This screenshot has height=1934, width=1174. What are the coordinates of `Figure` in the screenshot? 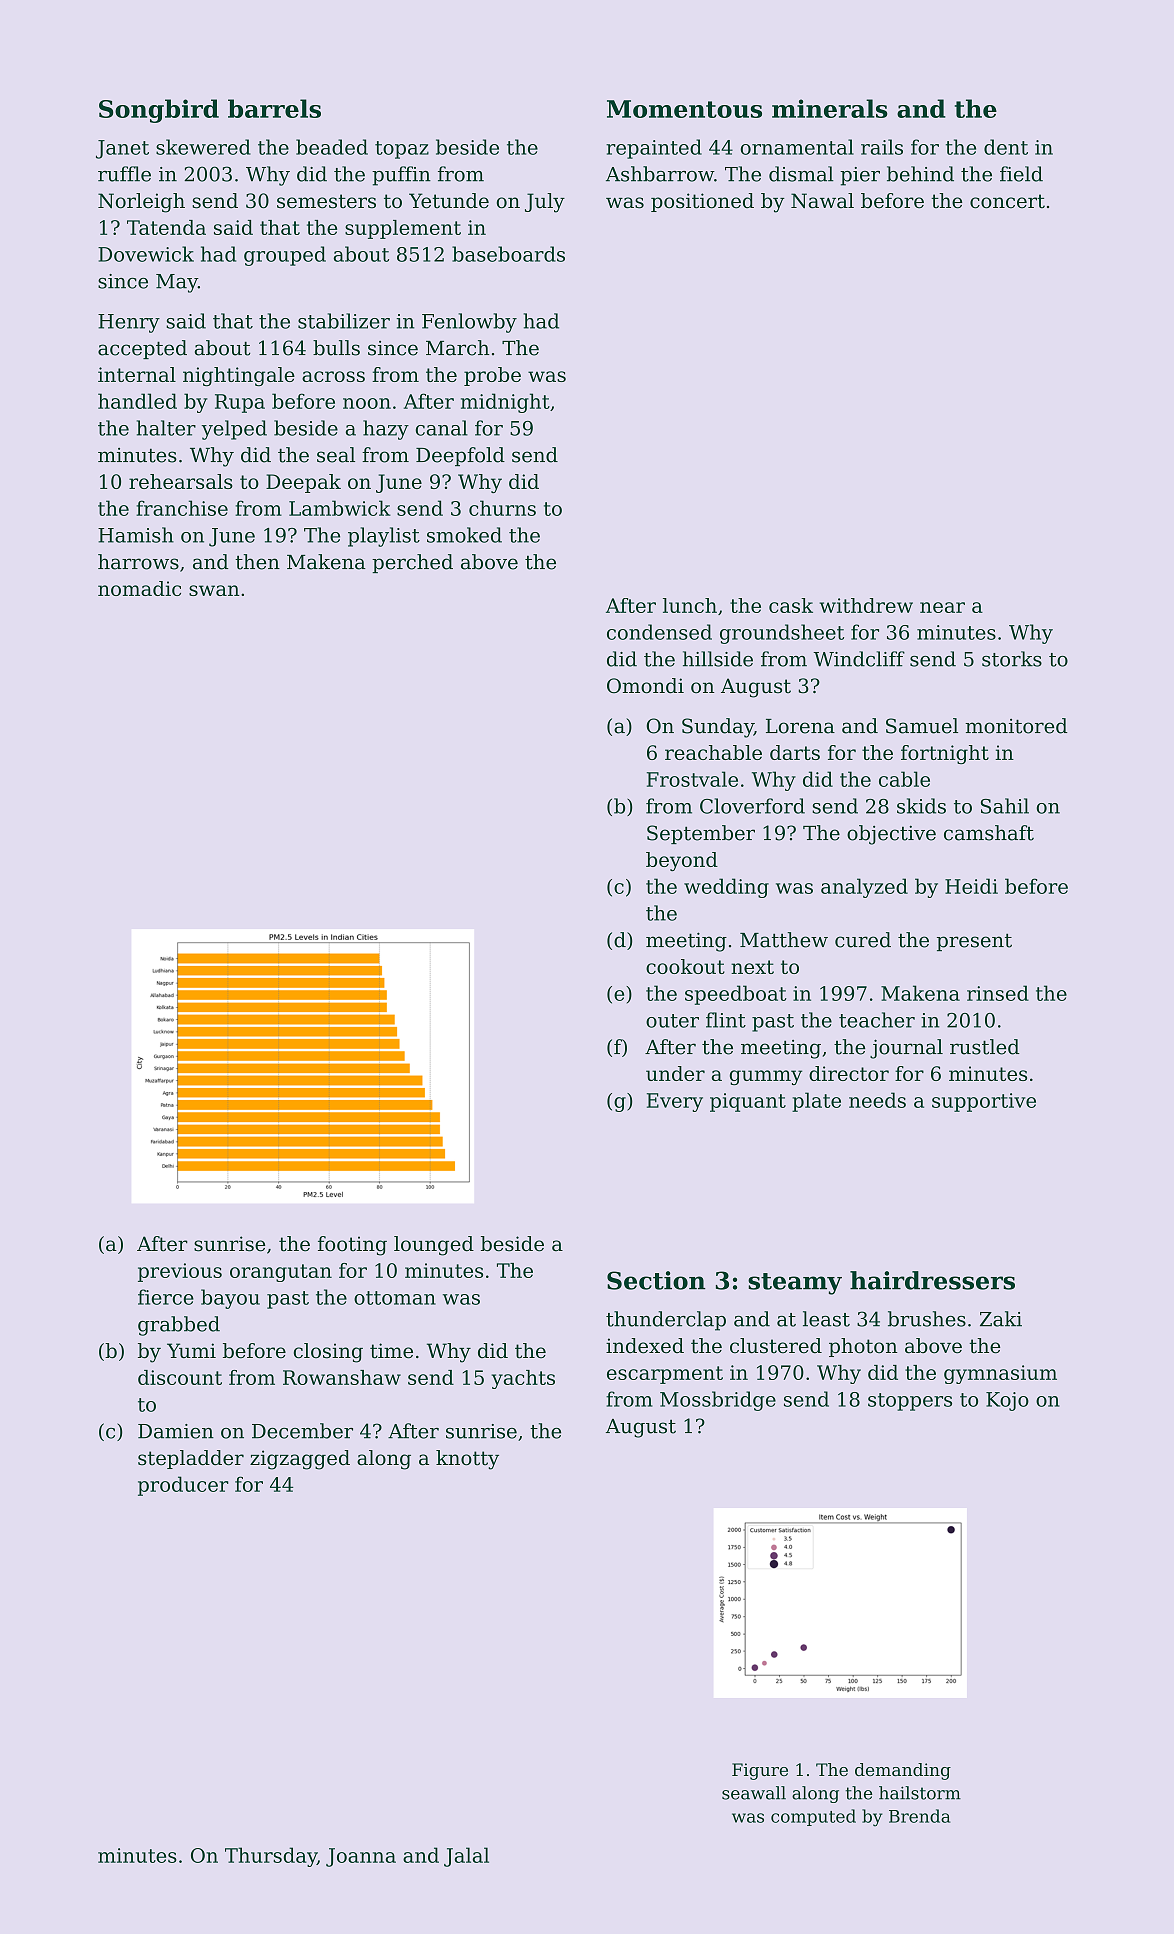 It's located at (760, 1771).
